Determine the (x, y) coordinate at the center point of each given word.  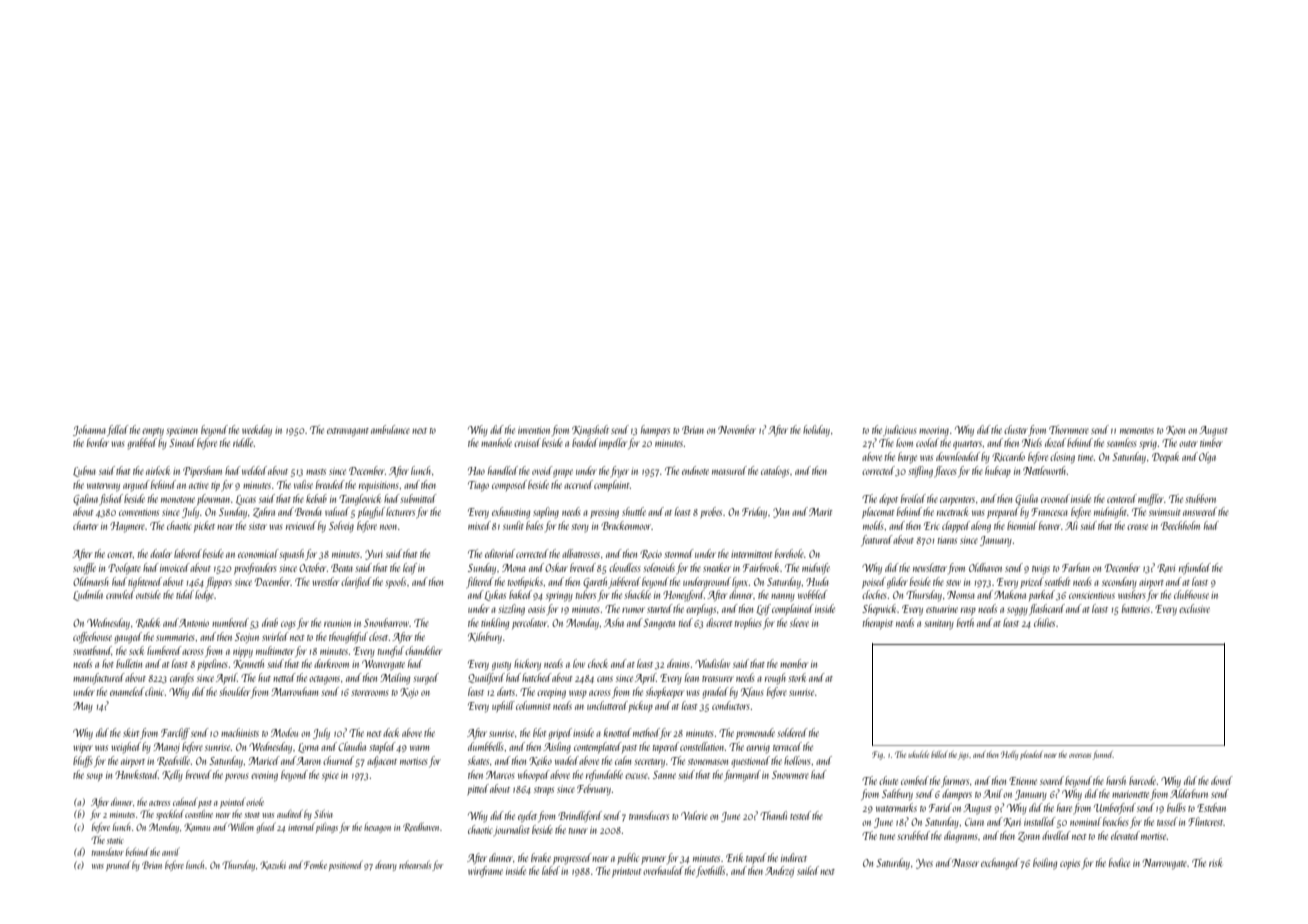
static (115, 840)
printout (627, 872)
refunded (1195, 568)
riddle (243, 442)
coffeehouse (92, 637)
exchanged (1000, 864)
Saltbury (897, 795)
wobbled (812, 594)
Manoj (166, 748)
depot (888, 499)
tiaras (947, 541)
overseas (1080, 755)
